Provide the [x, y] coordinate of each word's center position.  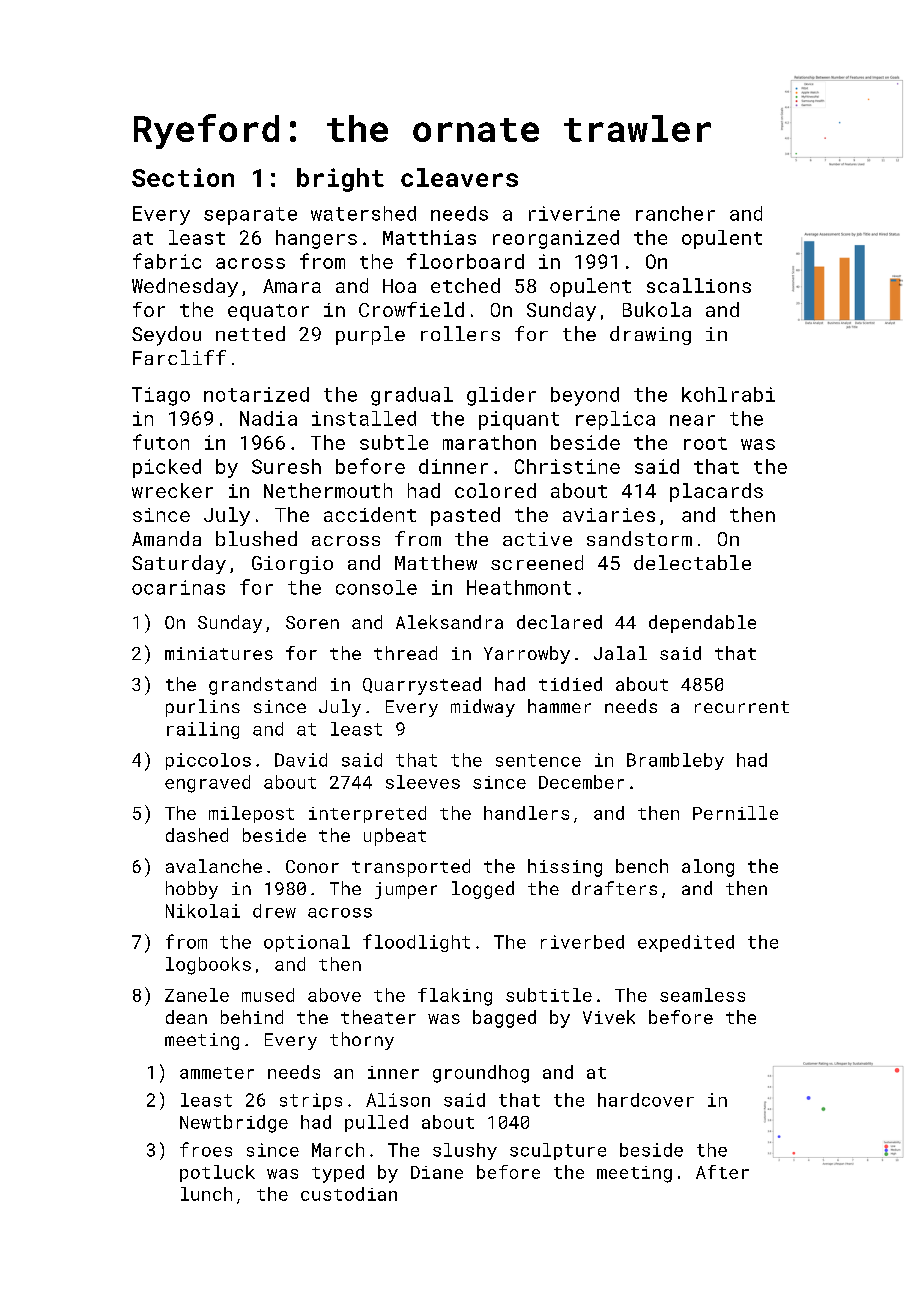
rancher [675, 213]
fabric [167, 261]
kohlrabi [728, 394]
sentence [538, 760]
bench [642, 866]
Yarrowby [527, 655]
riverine [574, 213]
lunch [206, 1194]
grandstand [262, 686]
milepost [251, 814]
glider [501, 396]
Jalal [620, 653]
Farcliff [179, 357]
